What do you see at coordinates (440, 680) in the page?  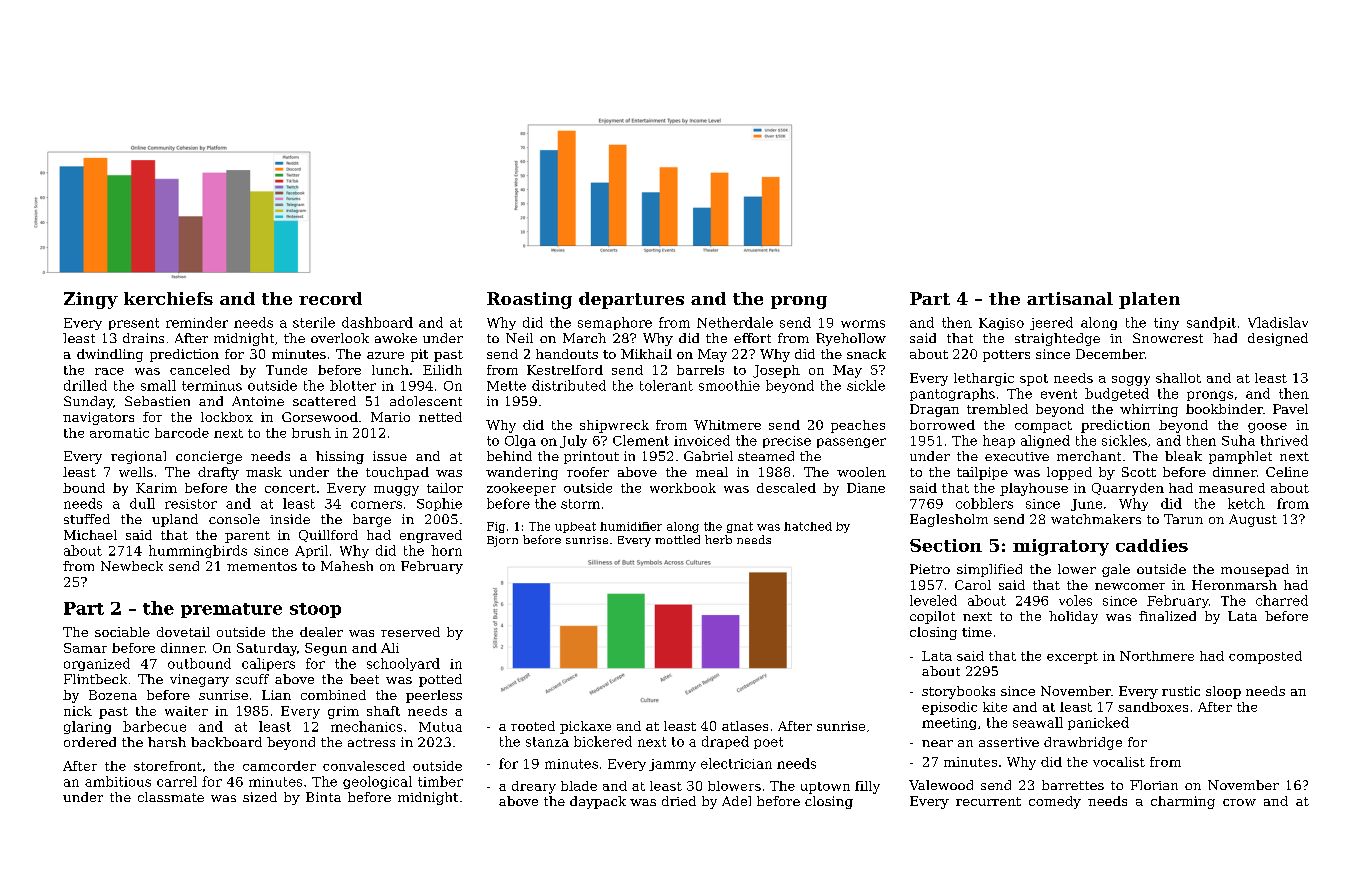 I see `potted` at bounding box center [440, 680].
